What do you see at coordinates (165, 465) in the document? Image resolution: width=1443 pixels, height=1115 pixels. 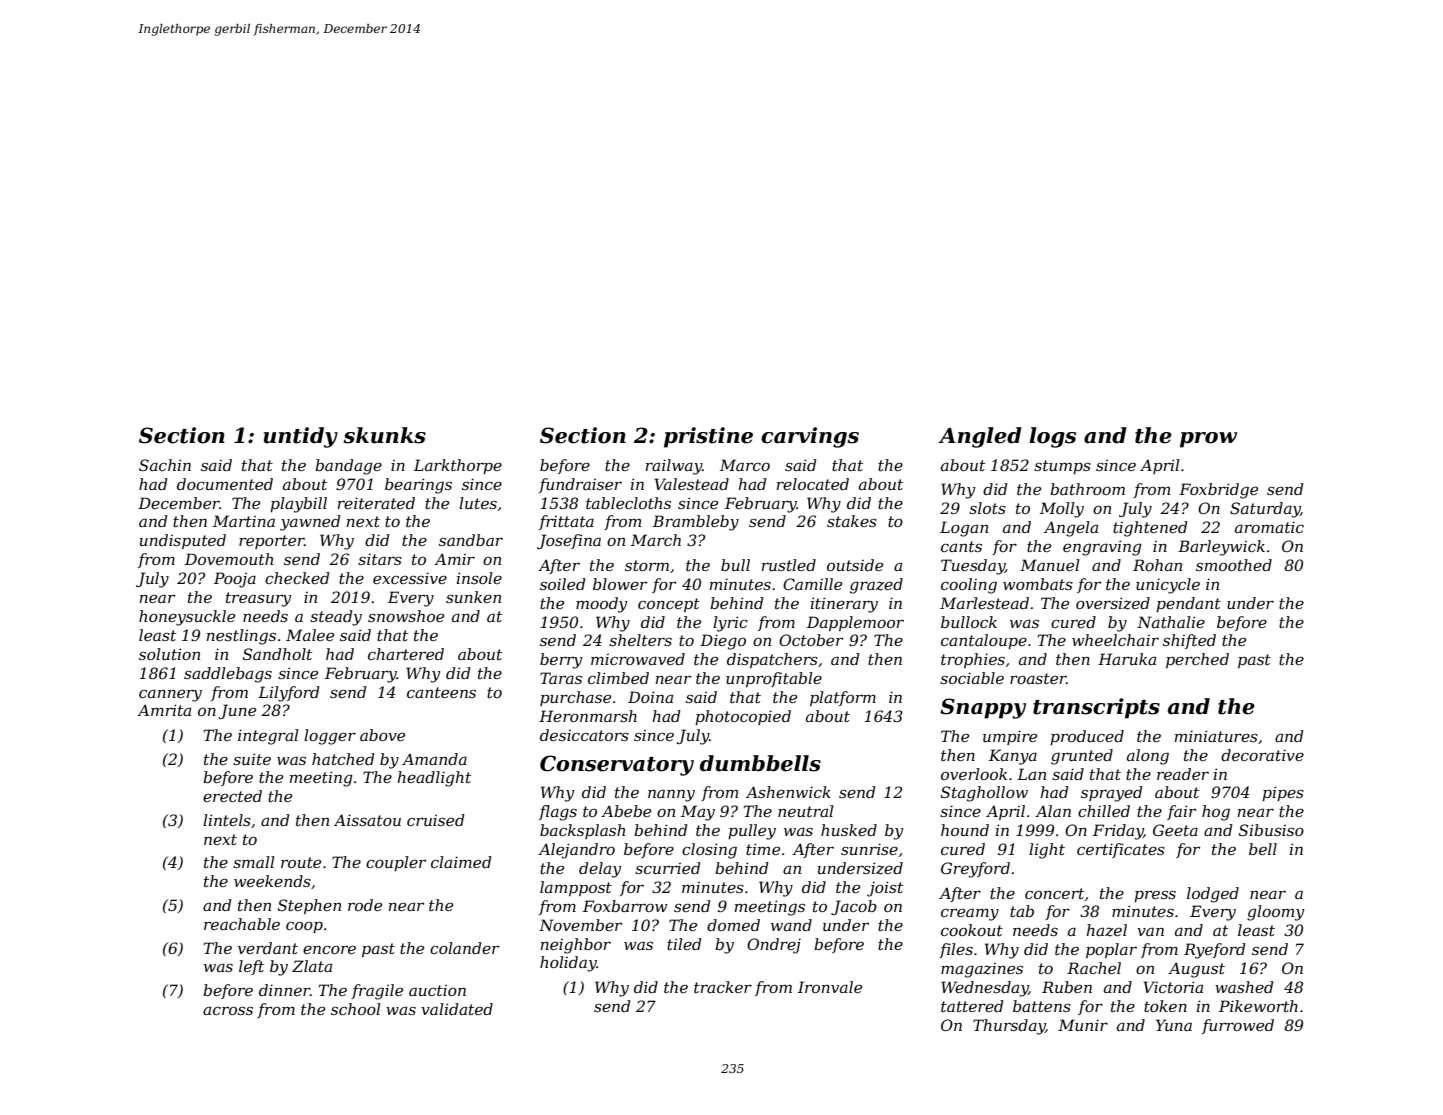 I see `Sachin` at bounding box center [165, 465].
